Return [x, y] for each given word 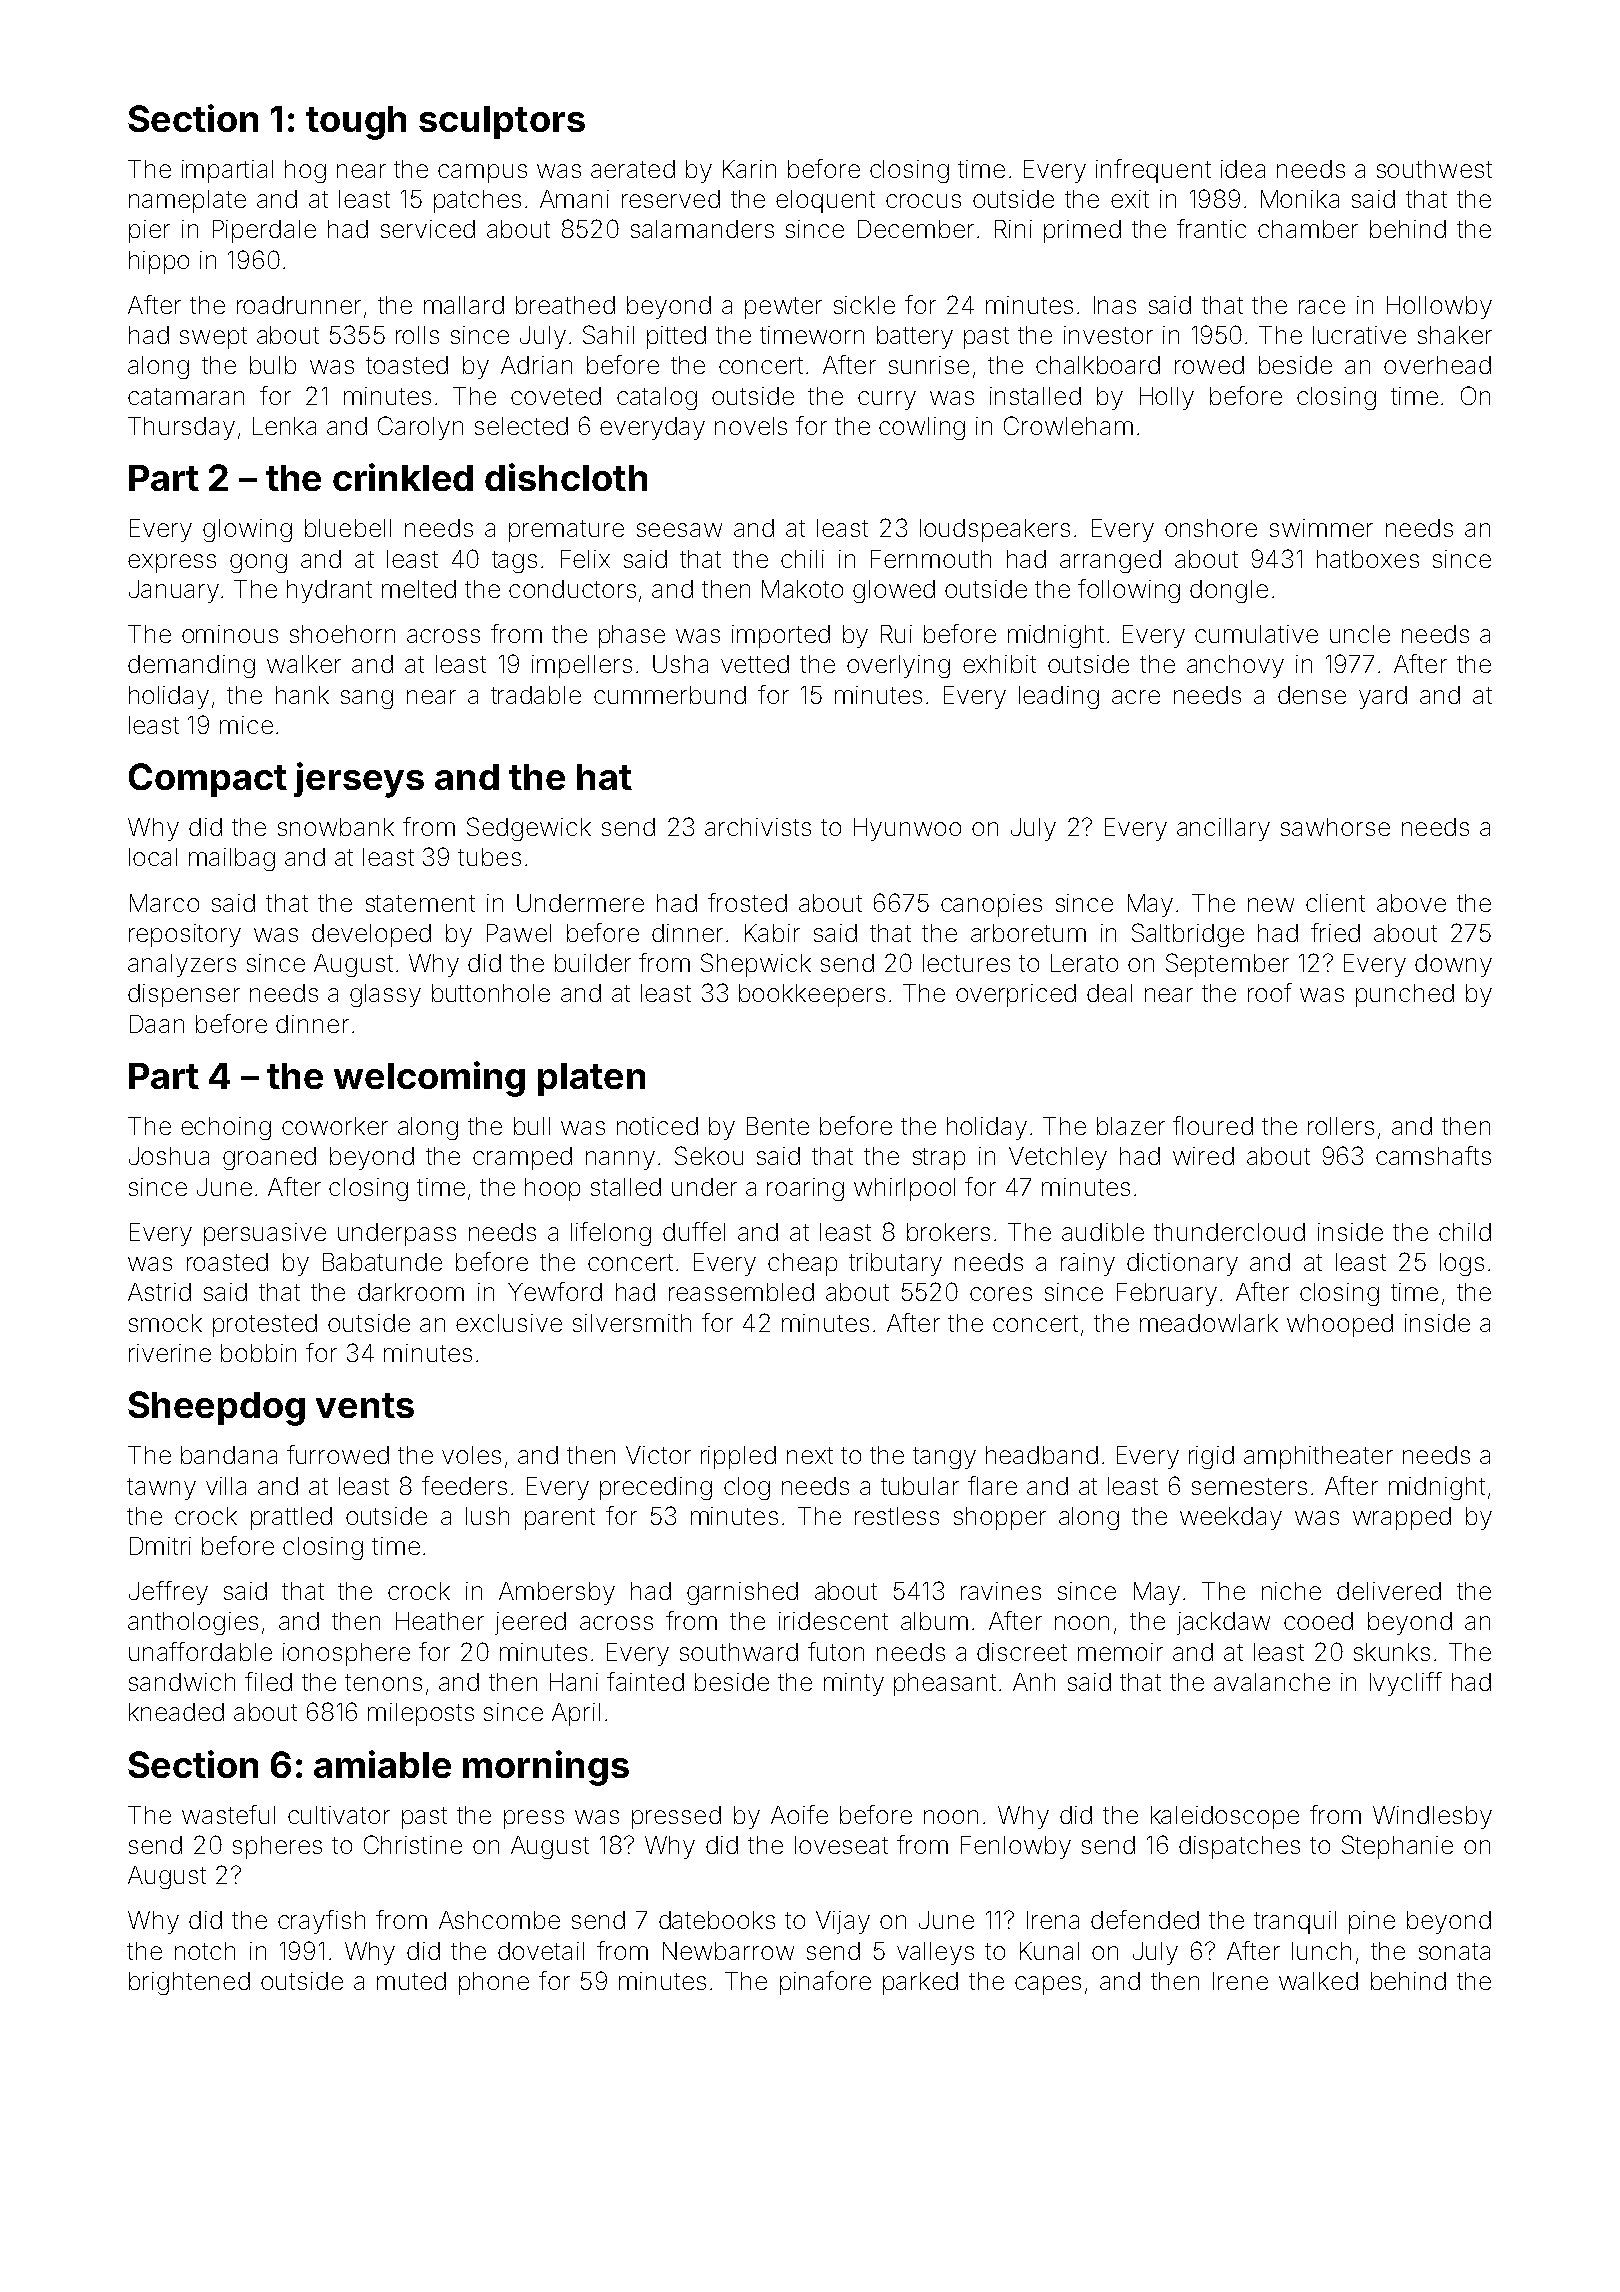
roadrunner [299, 305]
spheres [277, 1847]
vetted [755, 664]
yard [1383, 697]
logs [1462, 1264]
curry [887, 400]
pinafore [825, 1983]
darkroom [411, 1292]
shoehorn [342, 634]
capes [1048, 1985]
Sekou [709, 1155]
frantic [1211, 228]
